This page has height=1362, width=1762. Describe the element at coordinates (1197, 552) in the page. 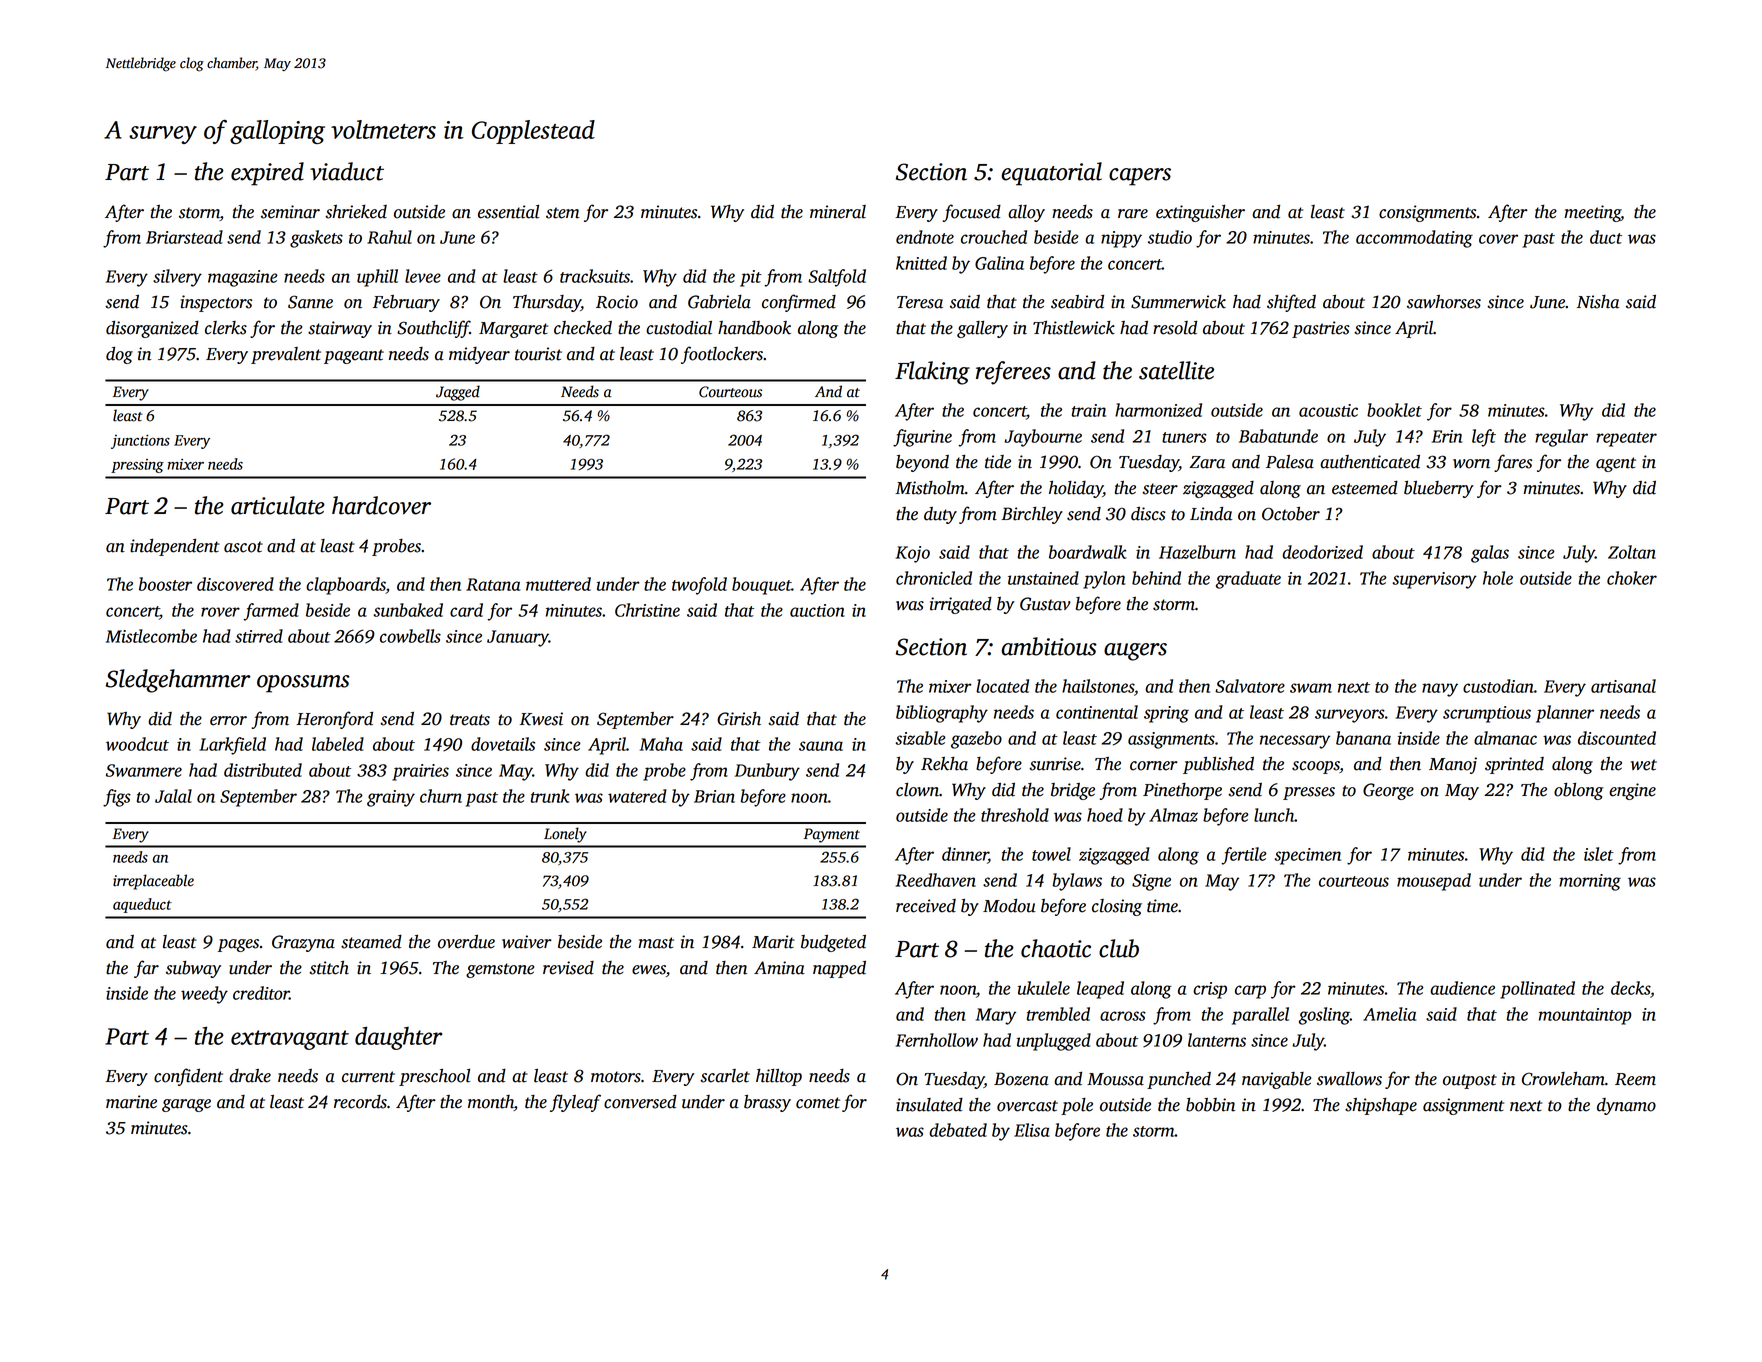

I see `Hazelburn` at that location.
